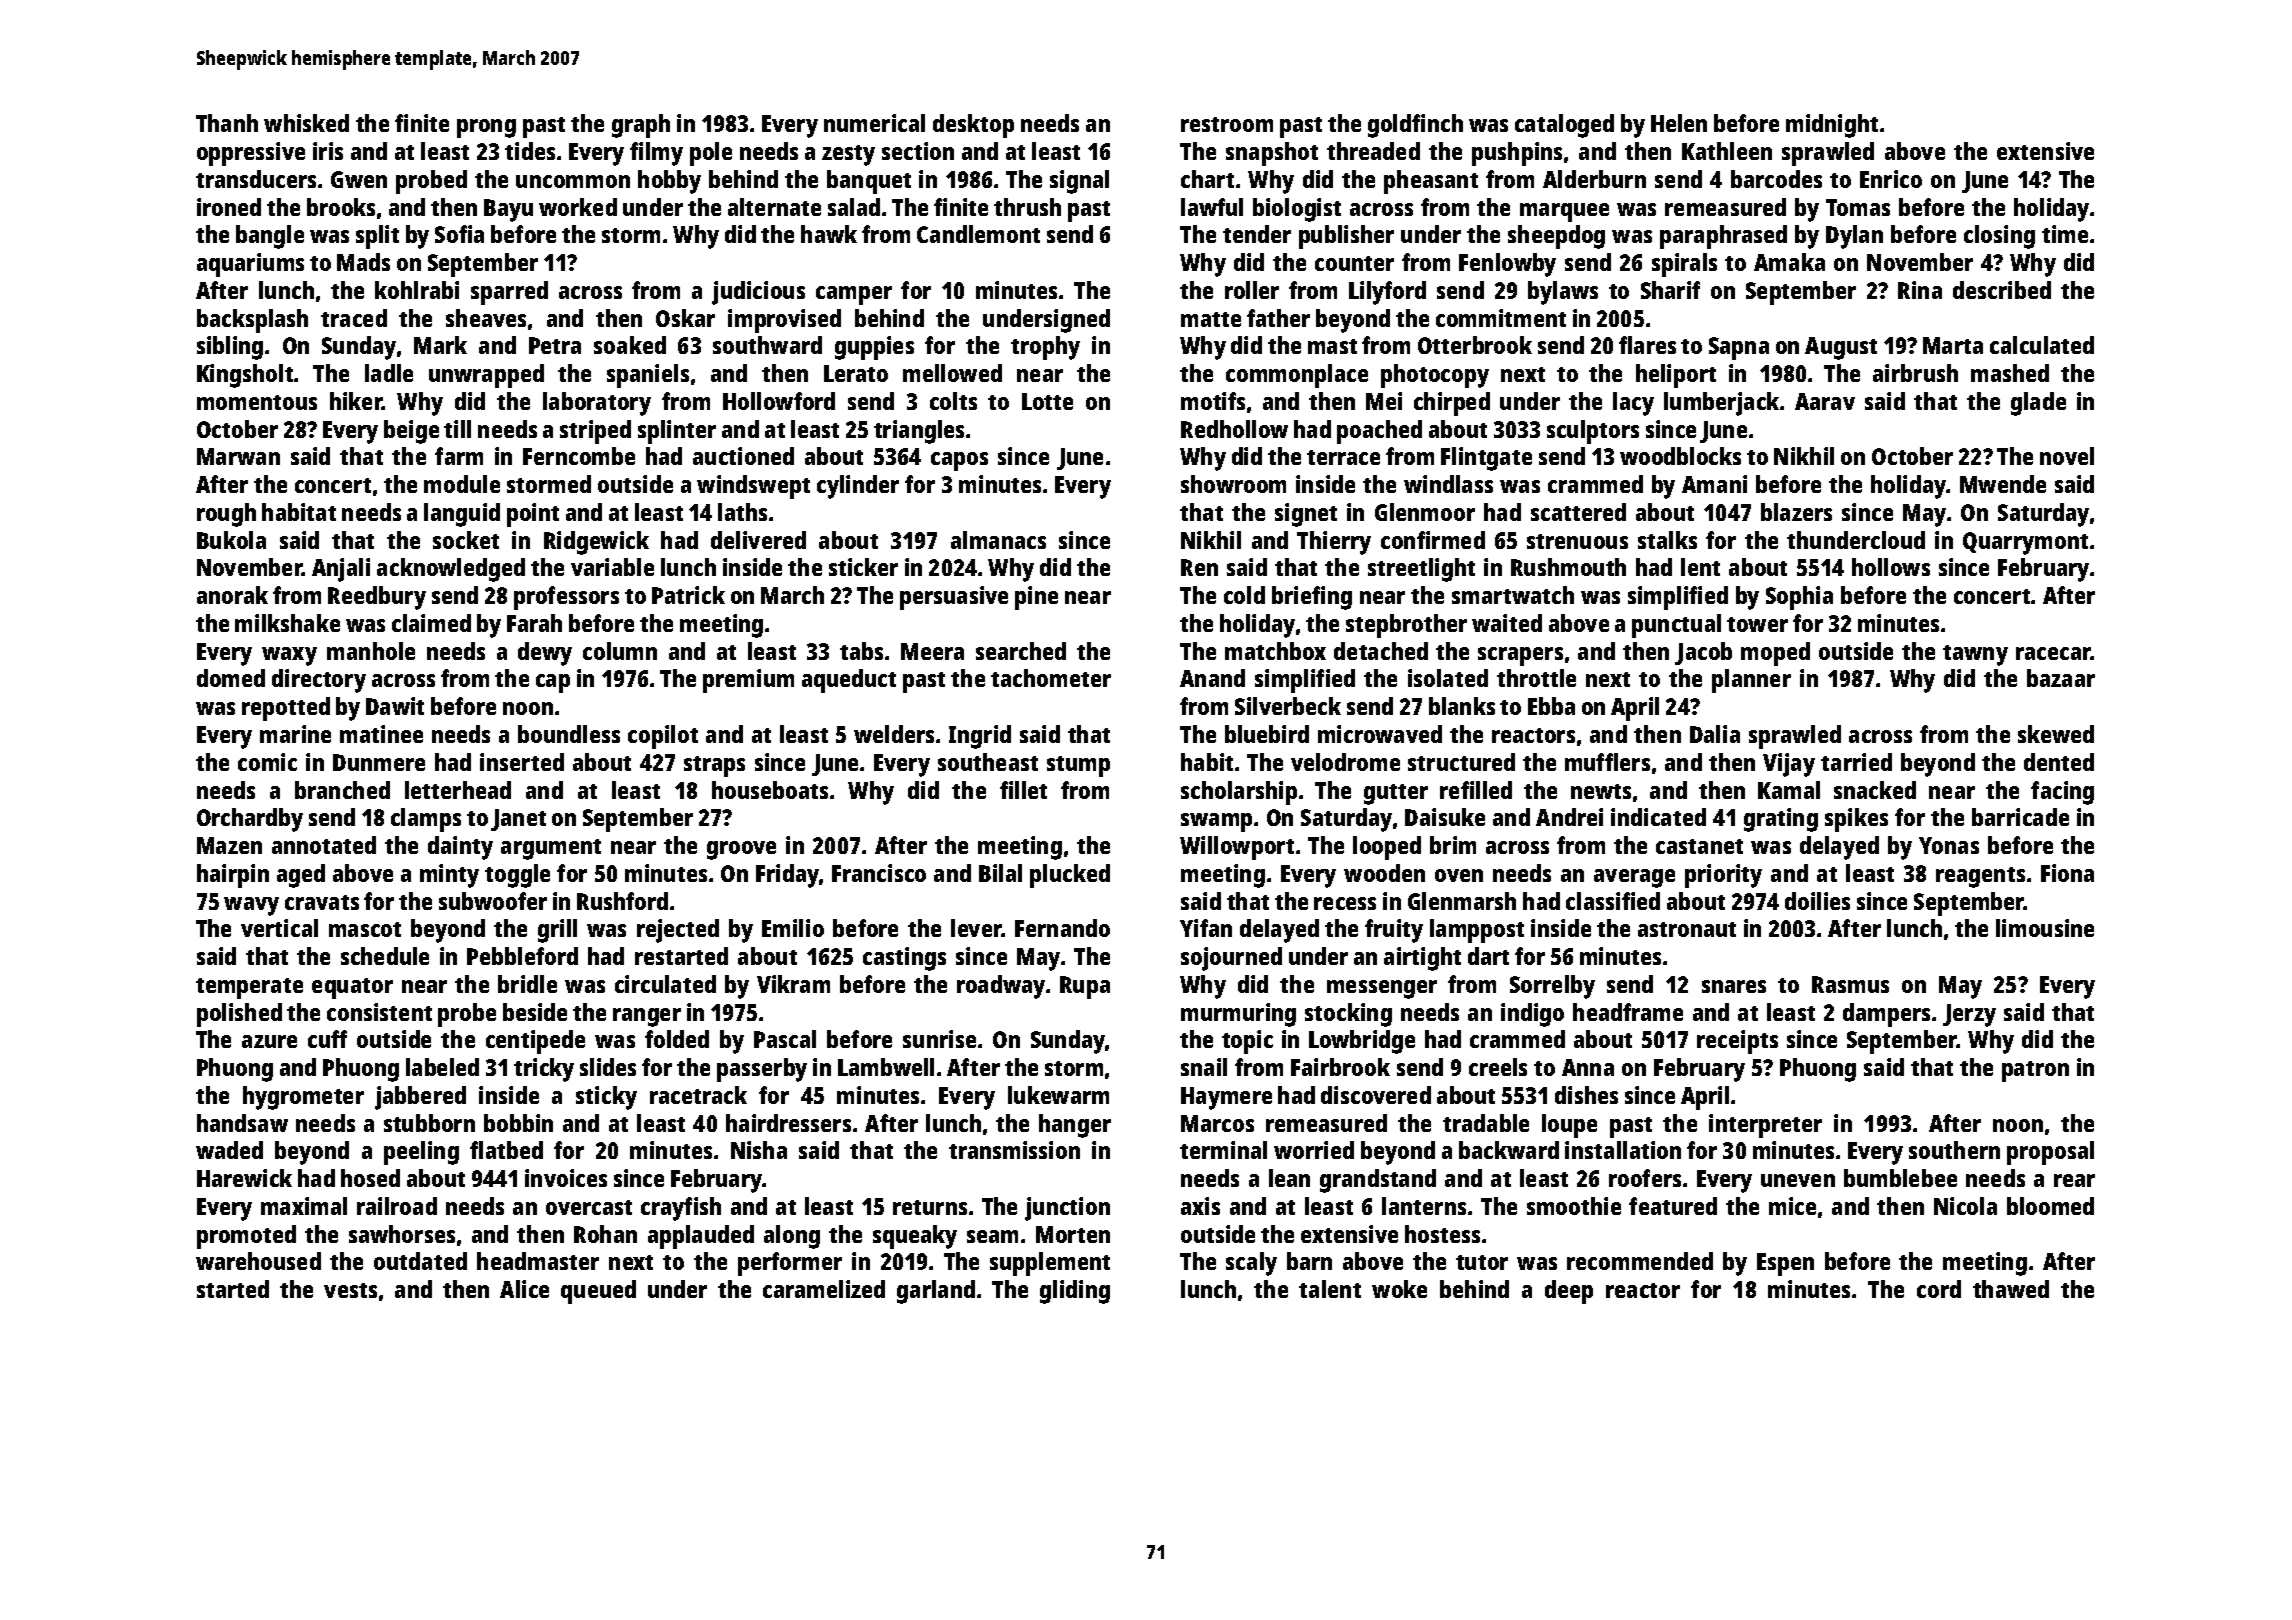 Image resolution: width=2292 pixels, height=1620 pixels. I want to click on consistent, so click(379, 1012).
